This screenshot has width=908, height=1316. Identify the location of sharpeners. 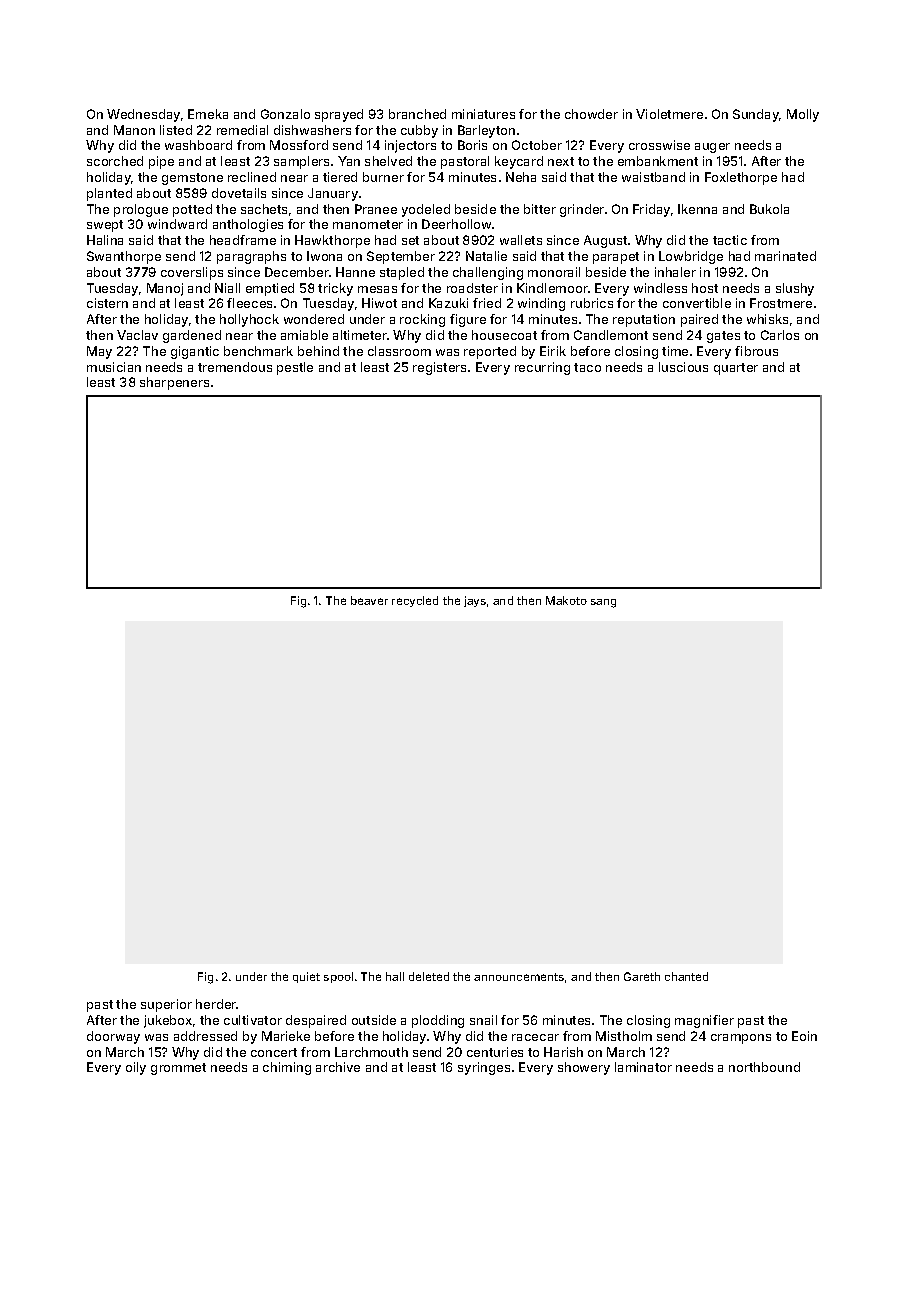
(174, 383).
